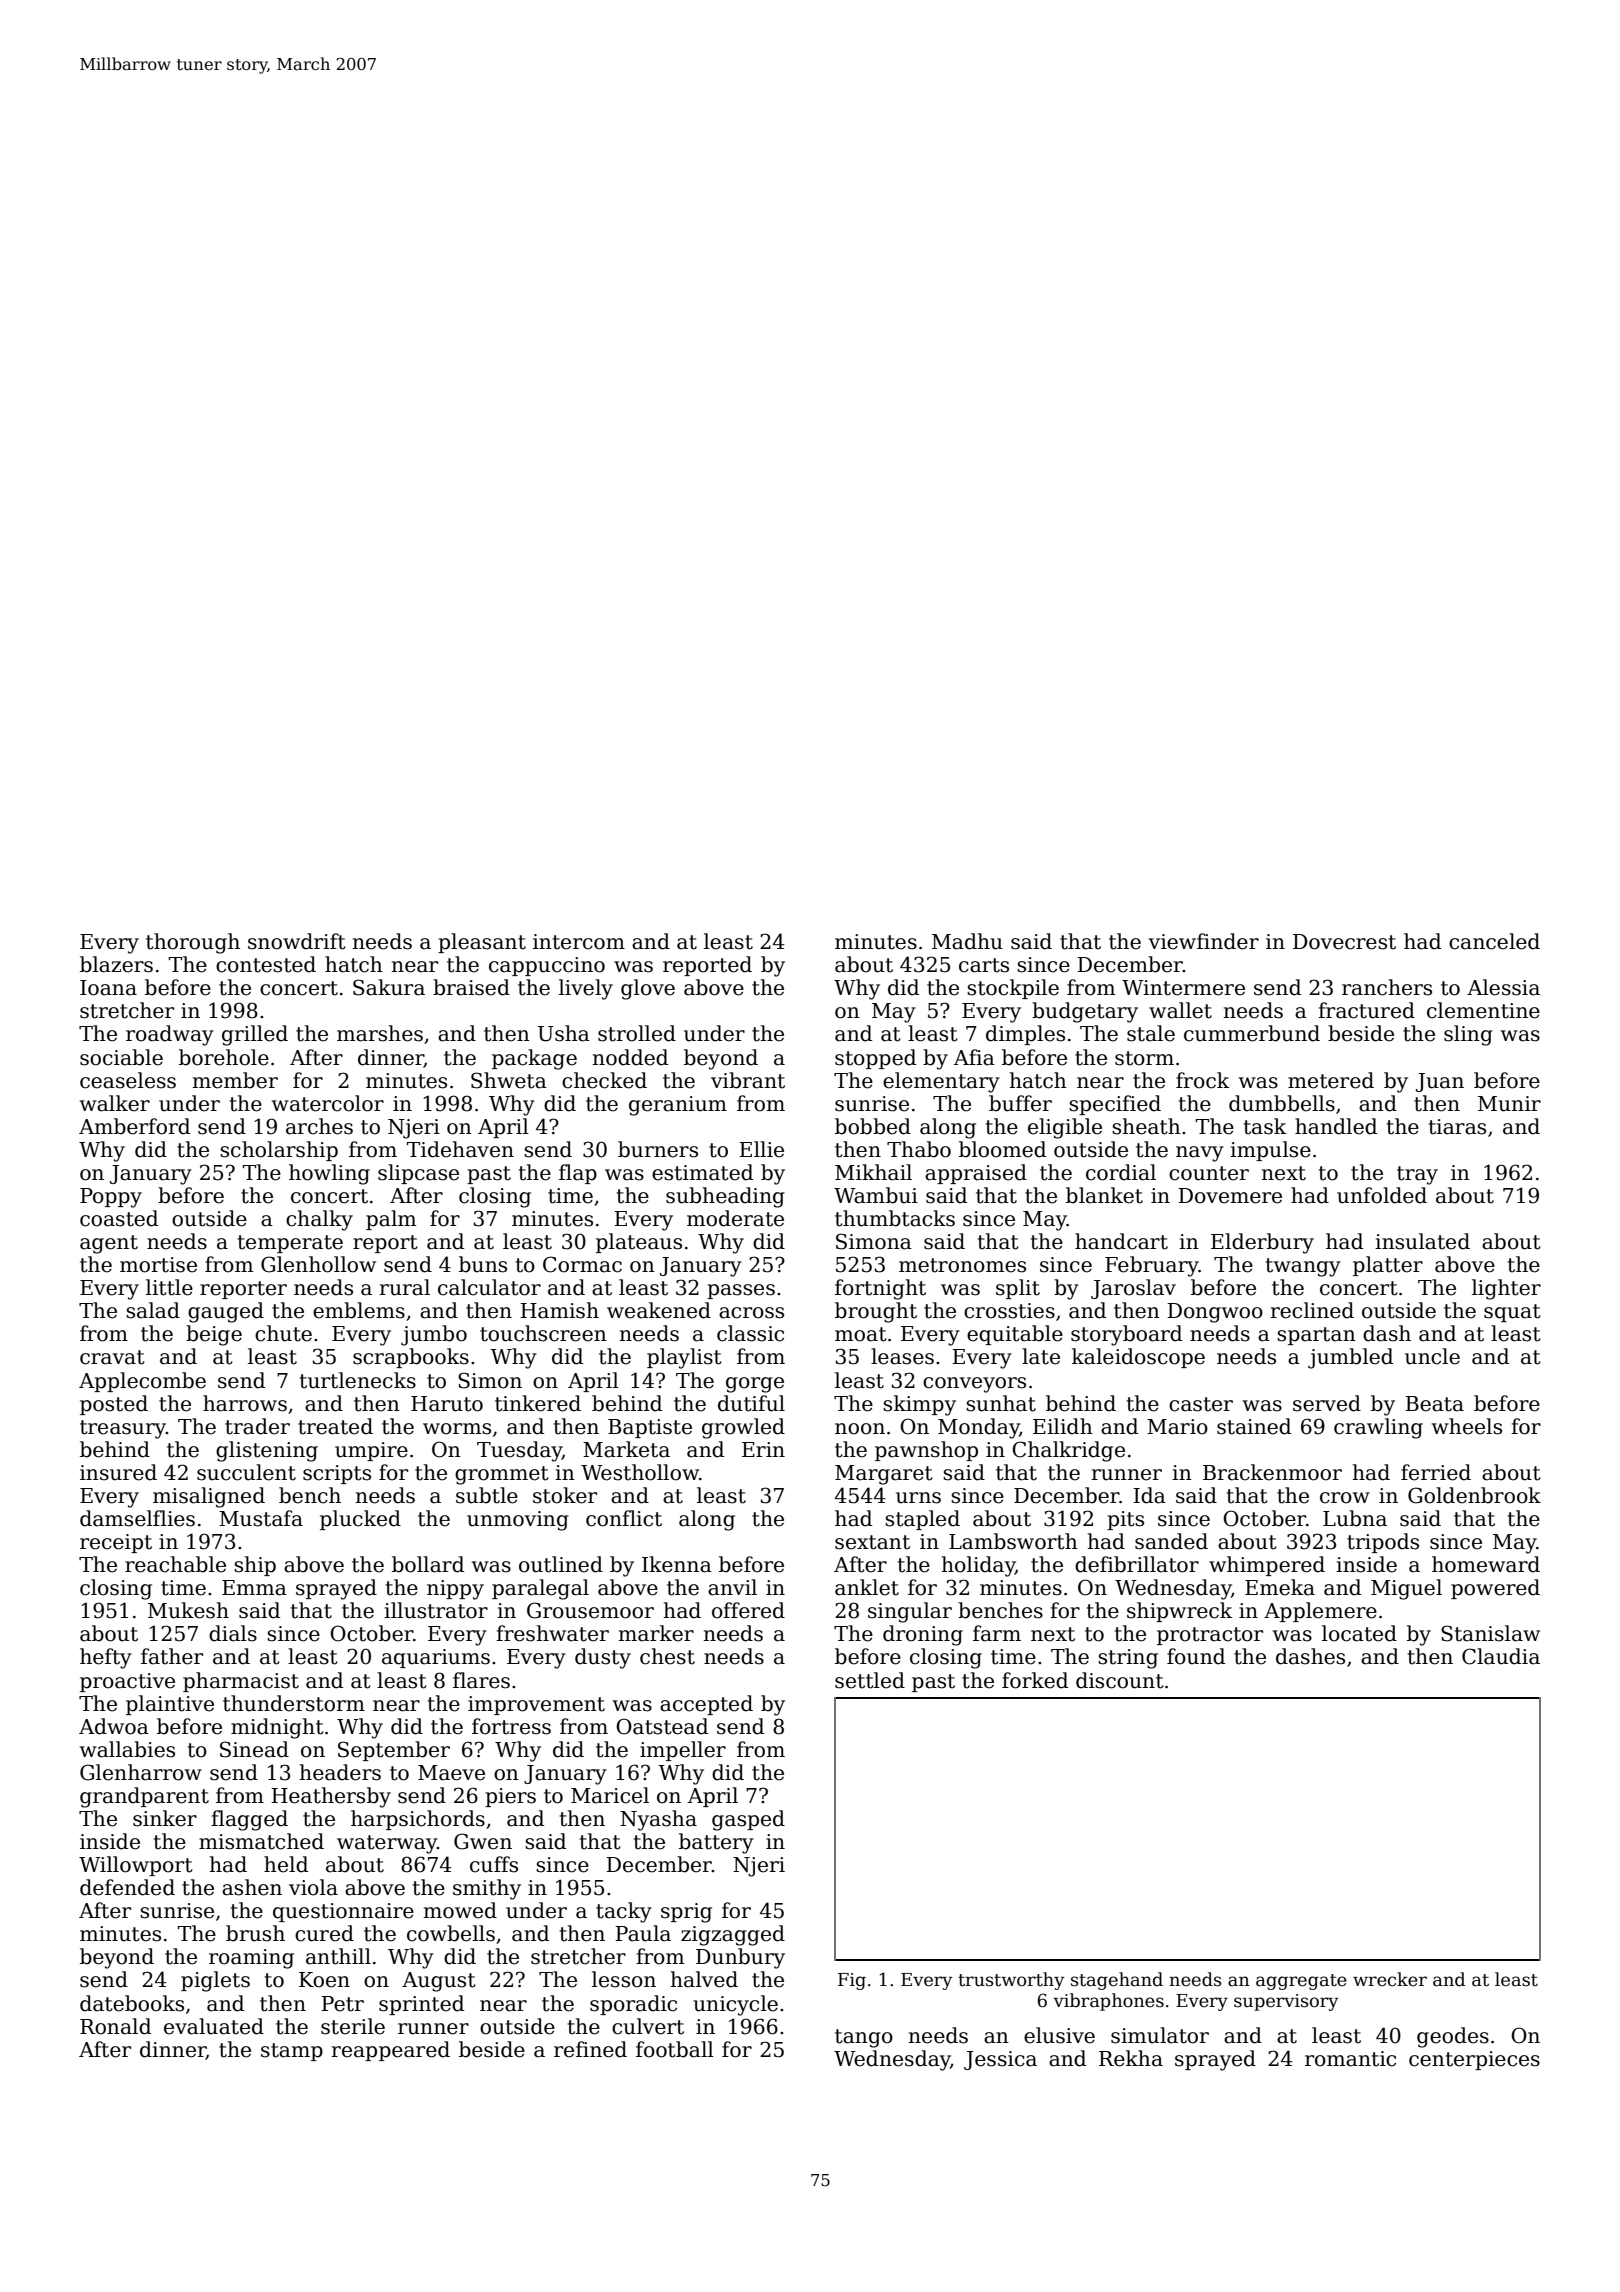  Describe the element at coordinates (880, 1289) in the screenshot. I see `fortnight` at that location.
